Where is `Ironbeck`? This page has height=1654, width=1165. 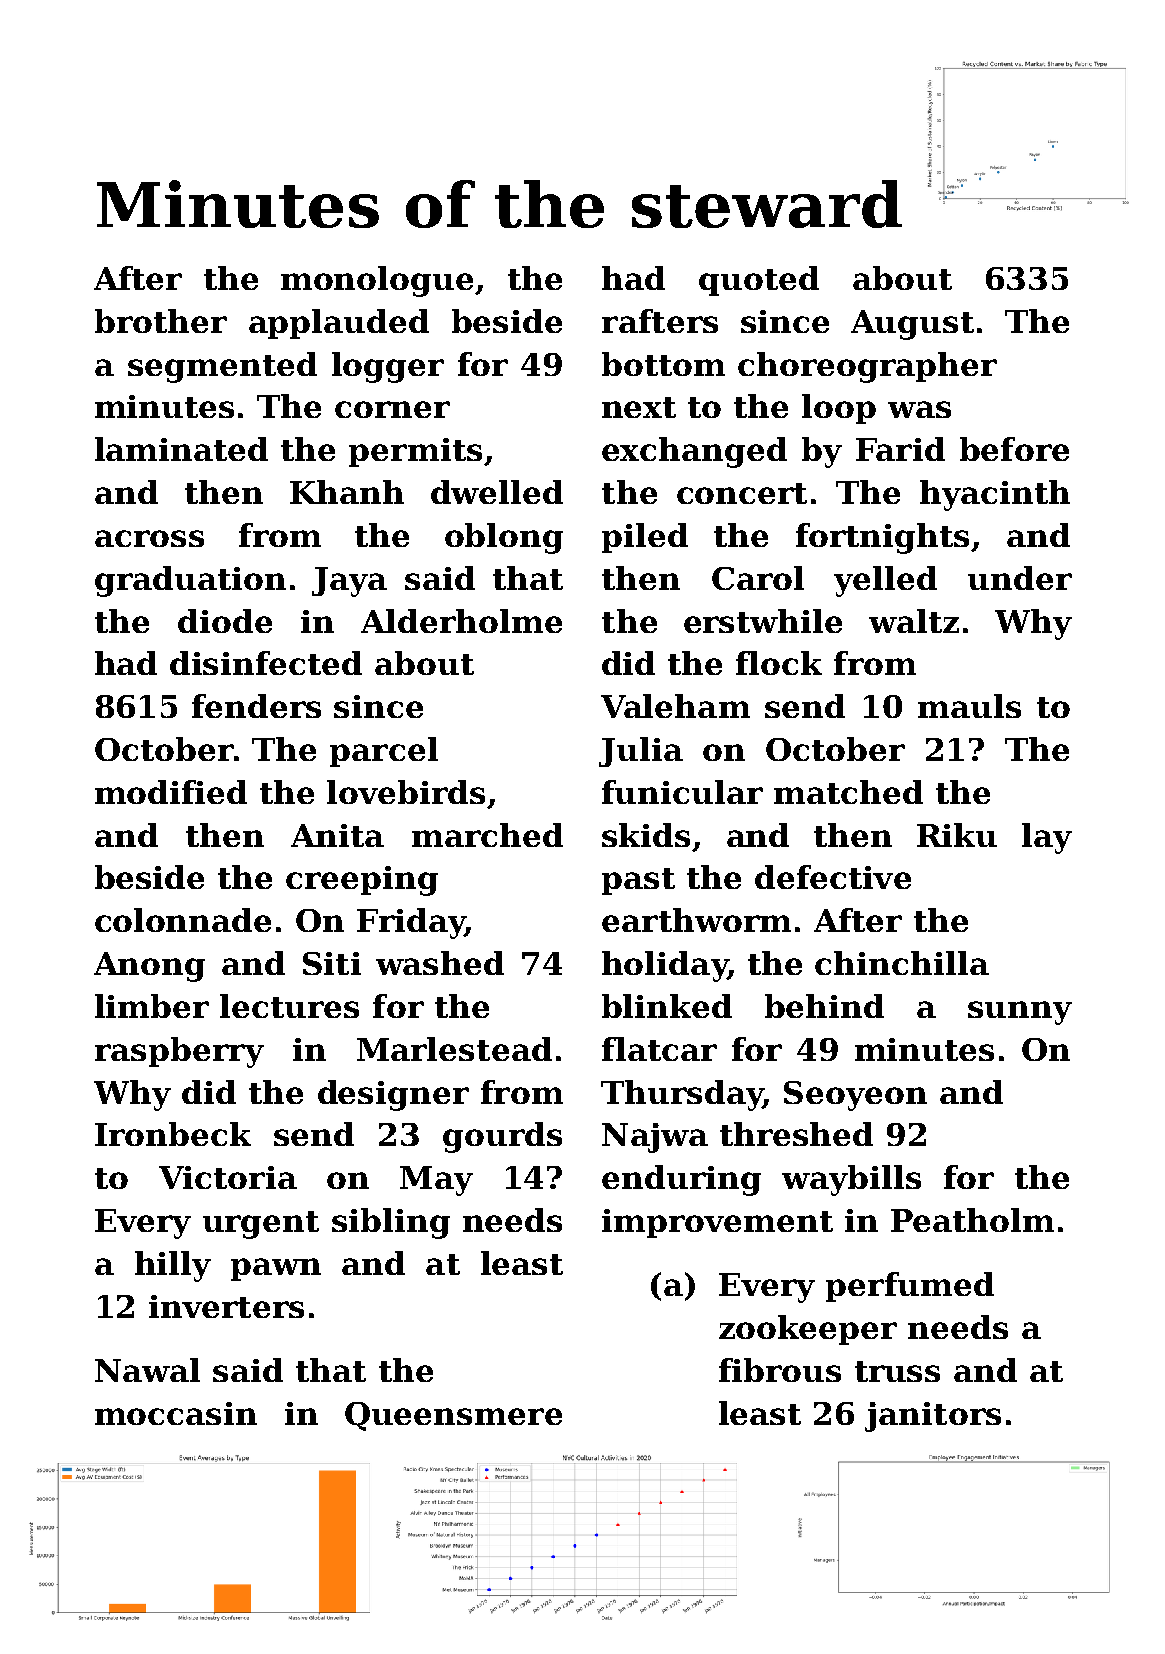
Ironbeck is located at coordinates (173, 1134).
